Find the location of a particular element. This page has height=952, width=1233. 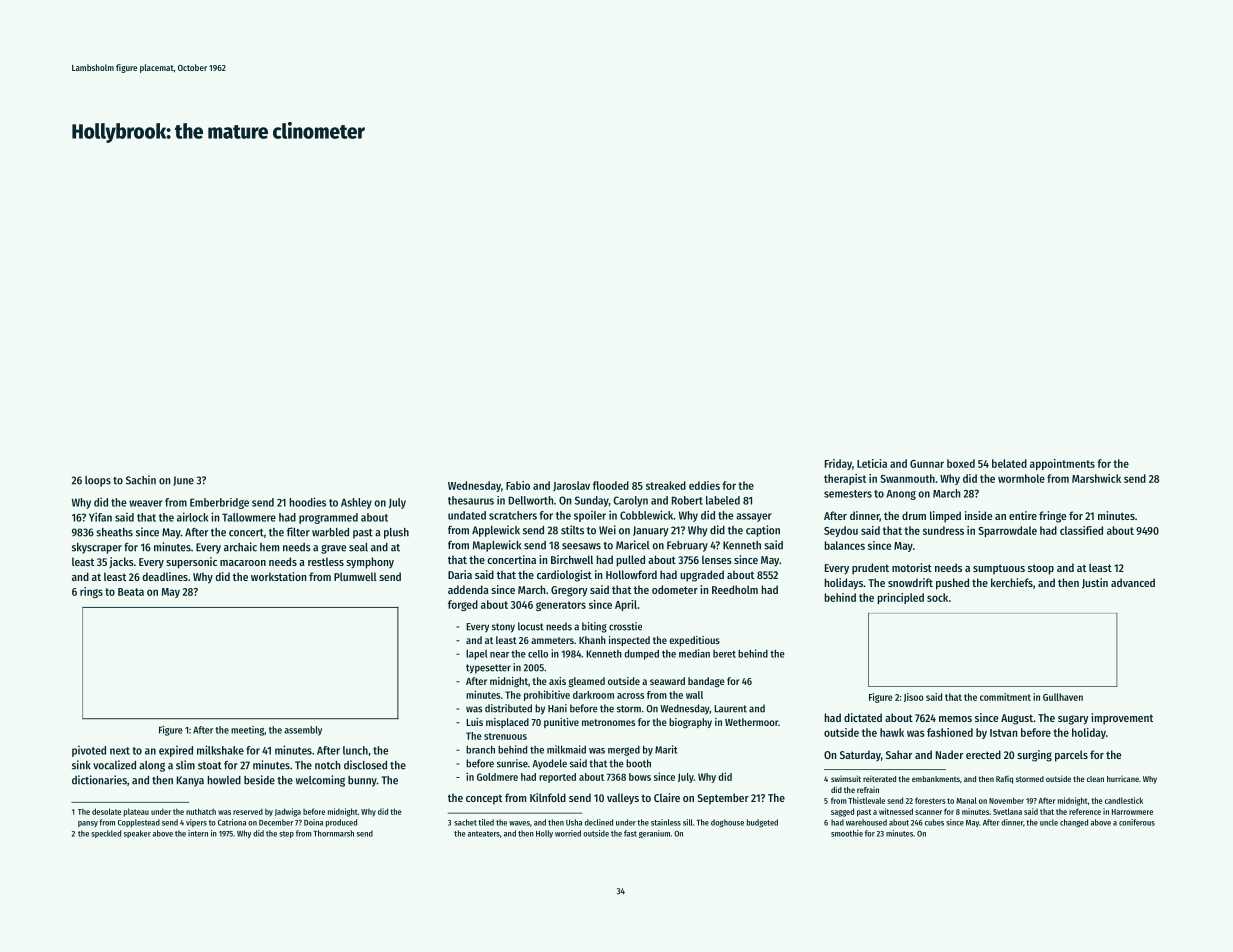

lenses is located at coordinates (717, 559).
